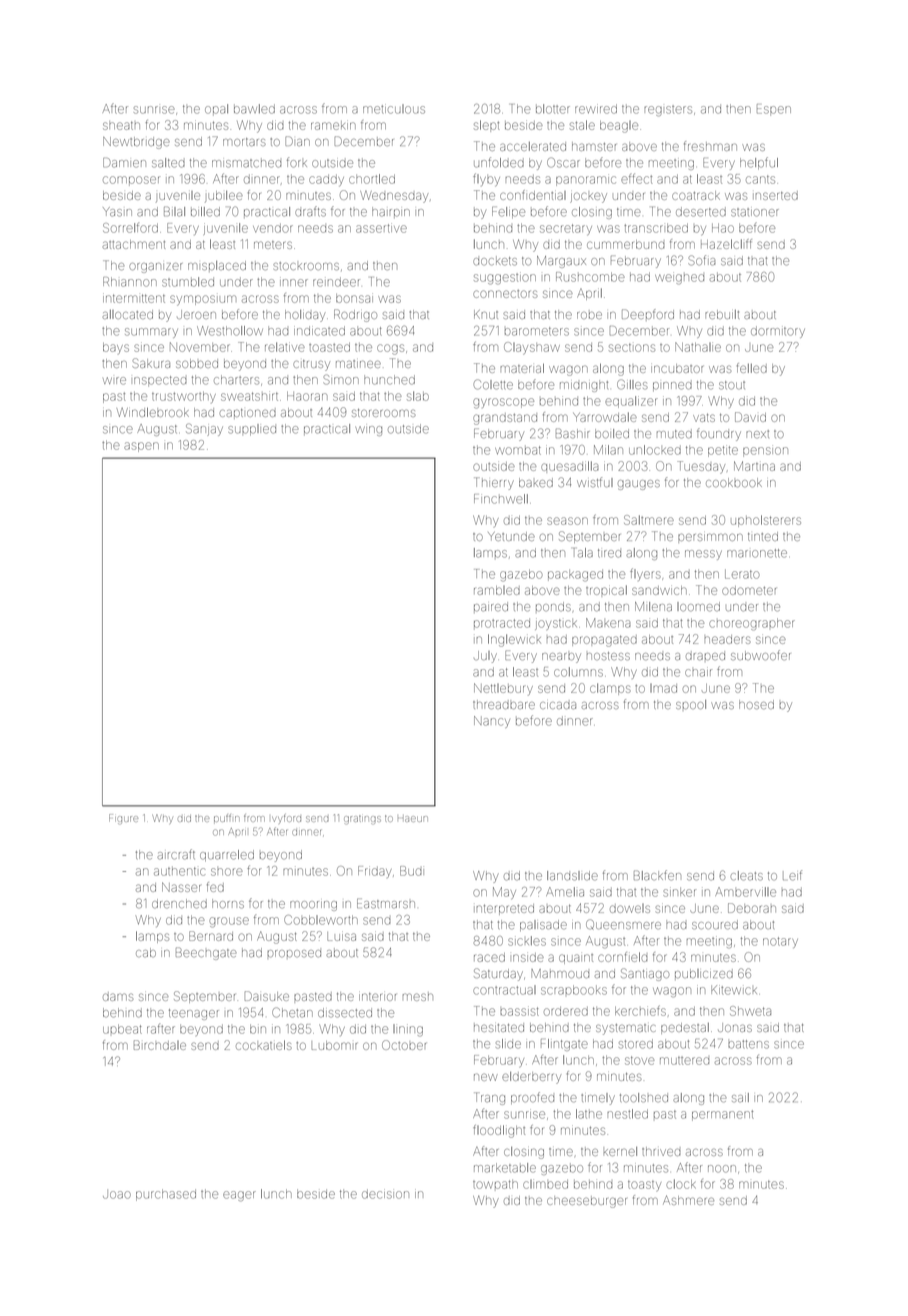 The height and width of the screenshot is (1316, 908). I want to click on registers, so click(668, 111).
